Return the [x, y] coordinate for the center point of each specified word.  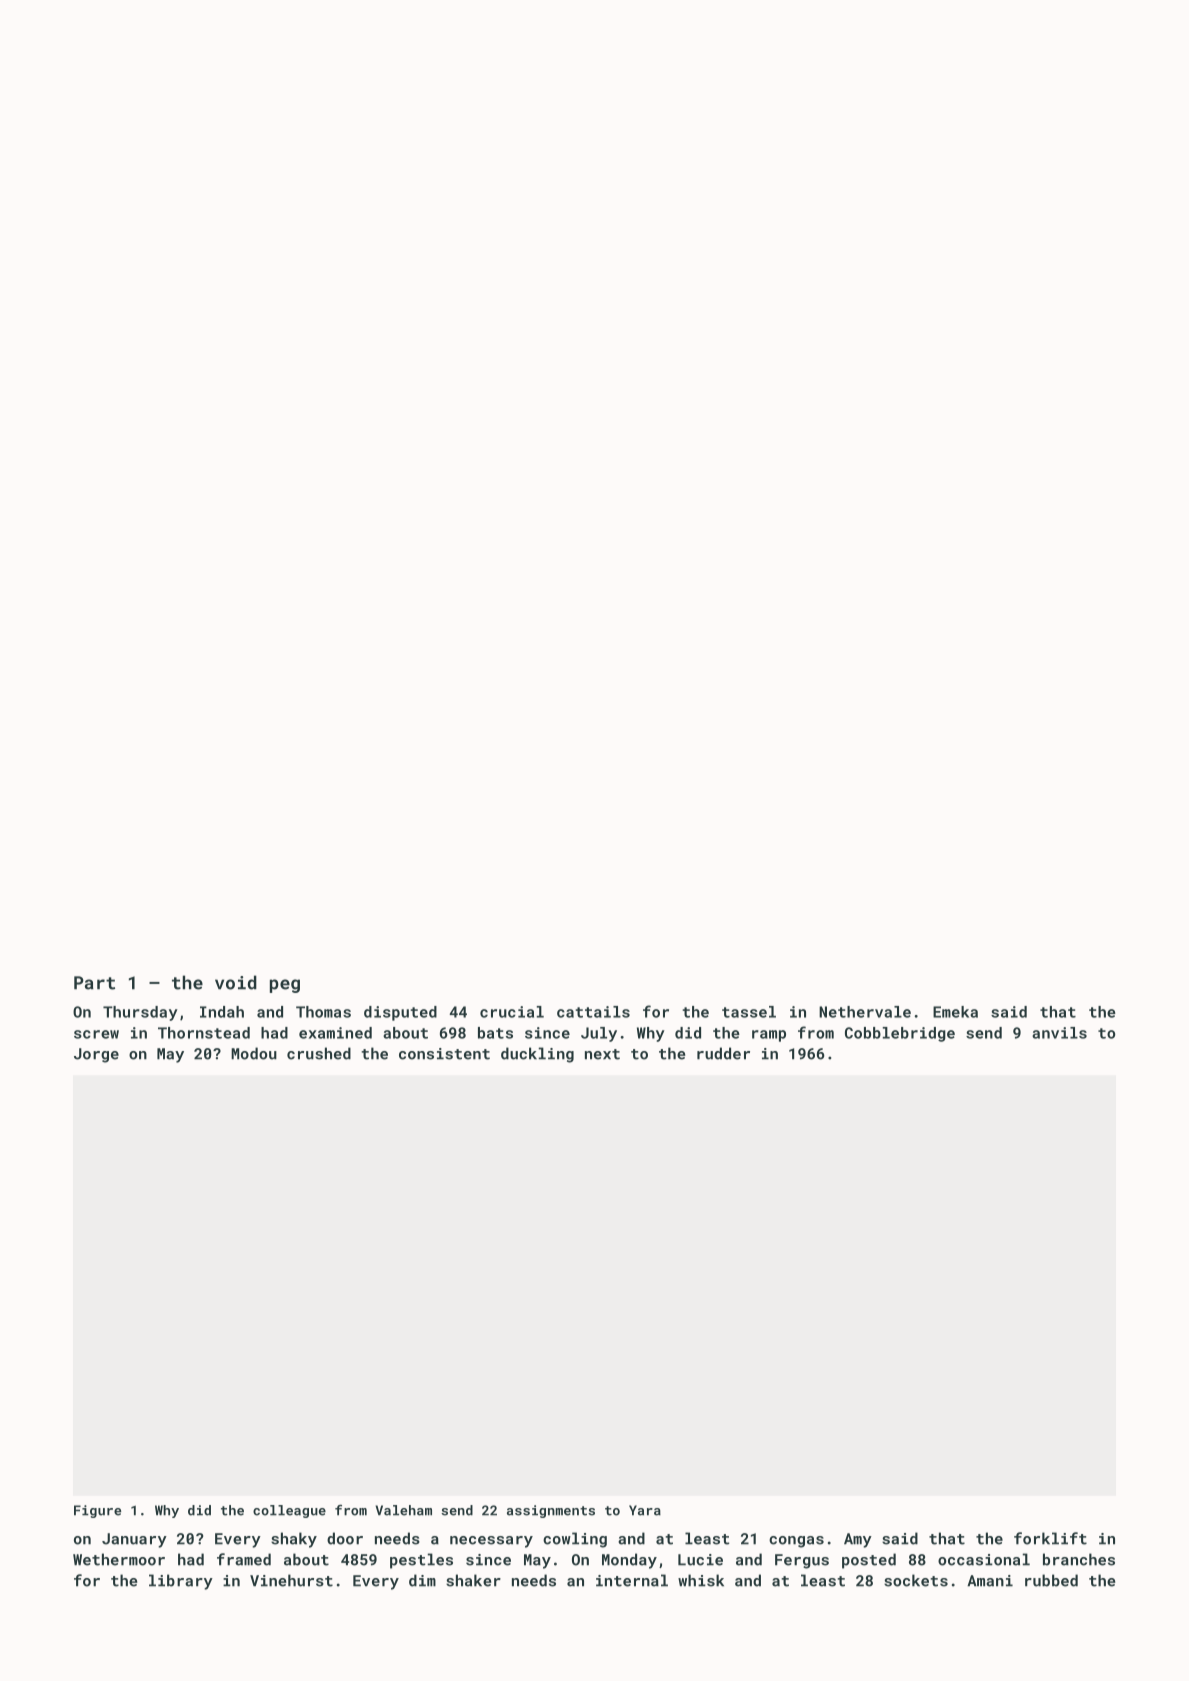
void [236, 982]
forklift [1050, 1538]
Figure [97, 1511]
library [181, 1582]
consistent [444, 1054]
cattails [593, 1012]
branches [1079, 1559]
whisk [701, 1580]
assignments [551, 1511]
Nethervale [865, 1012]
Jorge [96, 1055]
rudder [723, 1053]
